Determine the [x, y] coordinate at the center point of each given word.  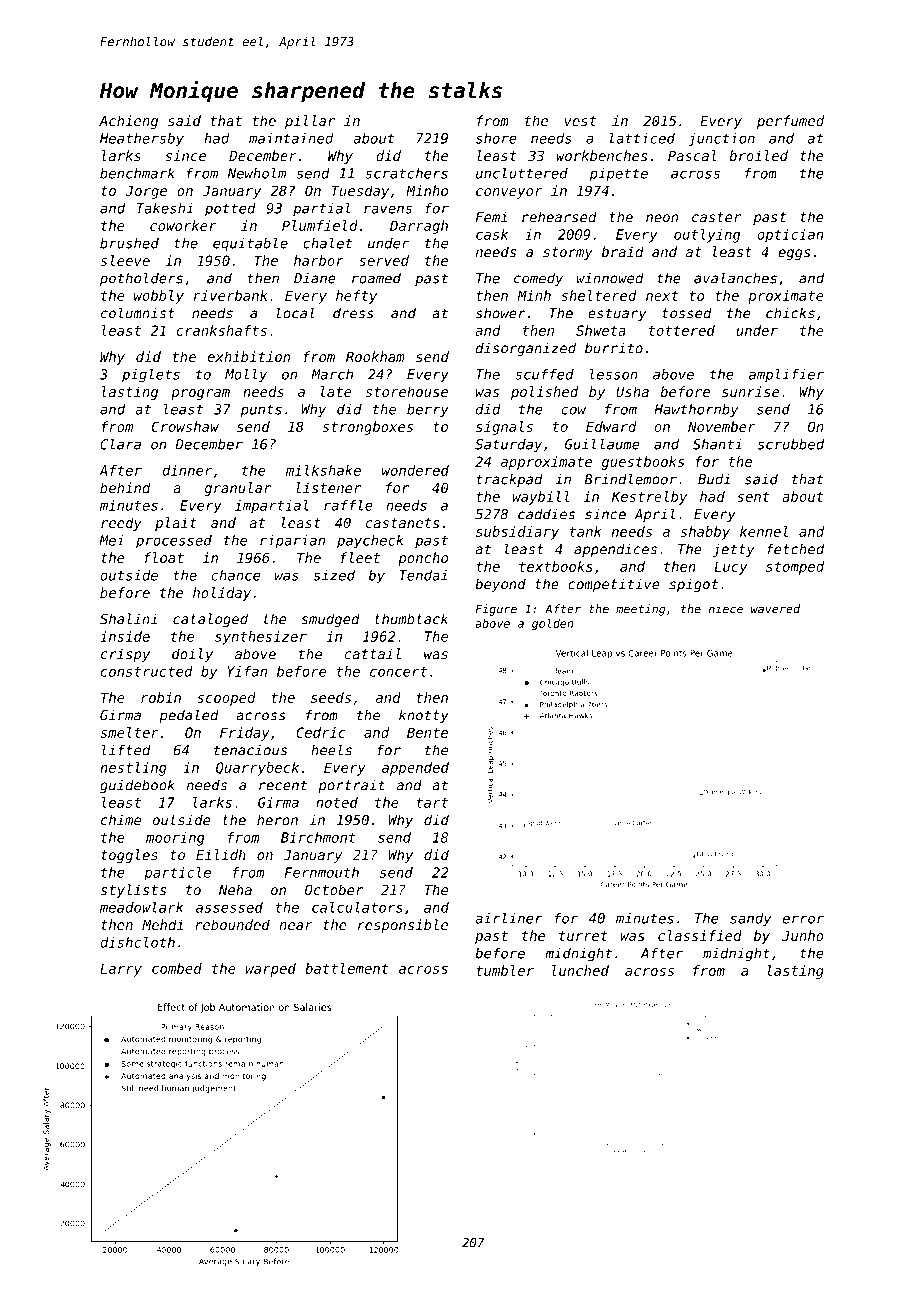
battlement [347, 968]
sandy [750, 920]
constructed [147, 671]
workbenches [601, 155]
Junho [803, 935]
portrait [351, 786]
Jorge [146, 192]
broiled [758, 155]
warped [271, 970]
